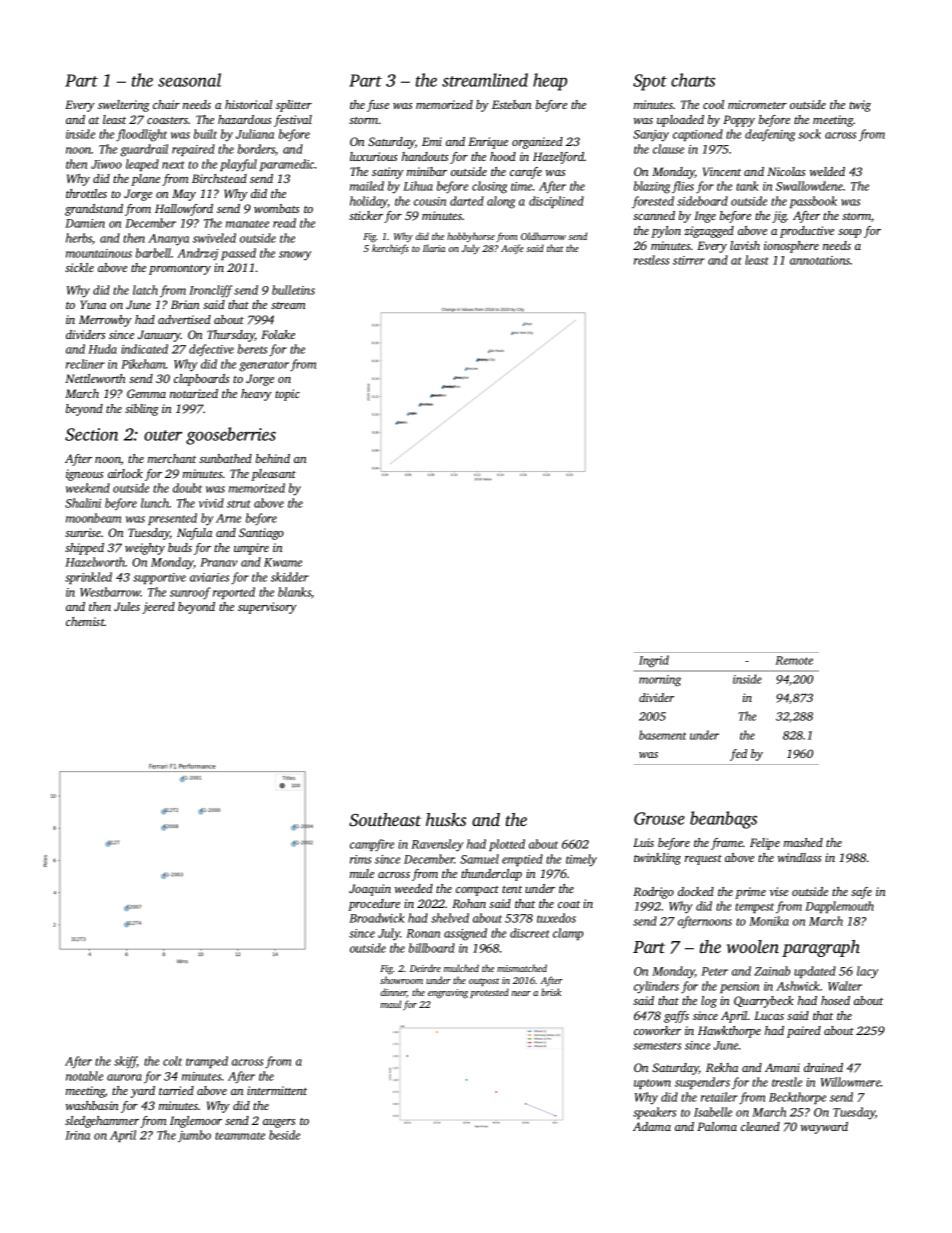  Describe the element at coordinates (390, 1004) in the image. I see `maul` at that location.
